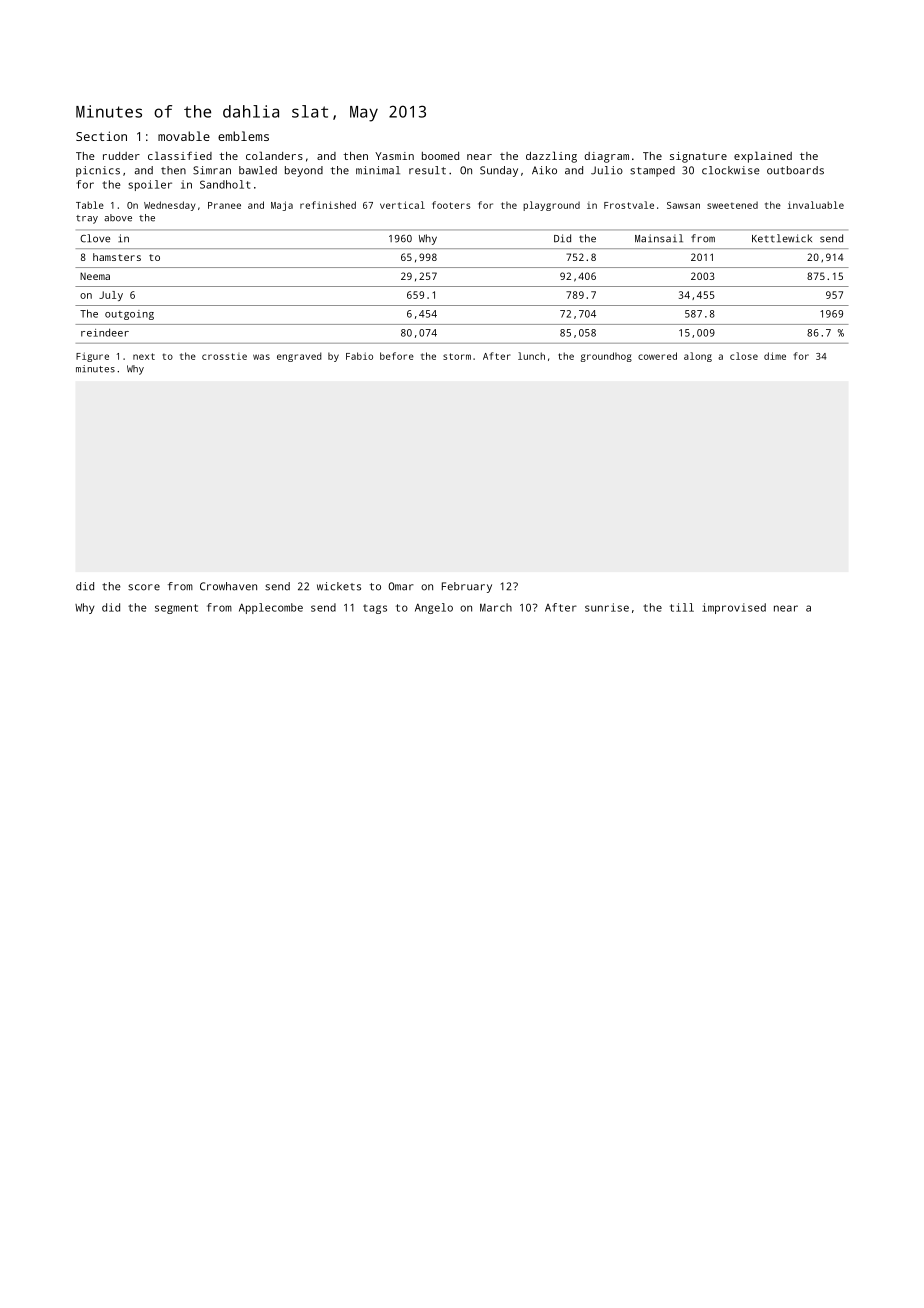  What do you see at coordinates (775, 356) in the screenshot?
I see `dime` at bounding box center [775, 356].
